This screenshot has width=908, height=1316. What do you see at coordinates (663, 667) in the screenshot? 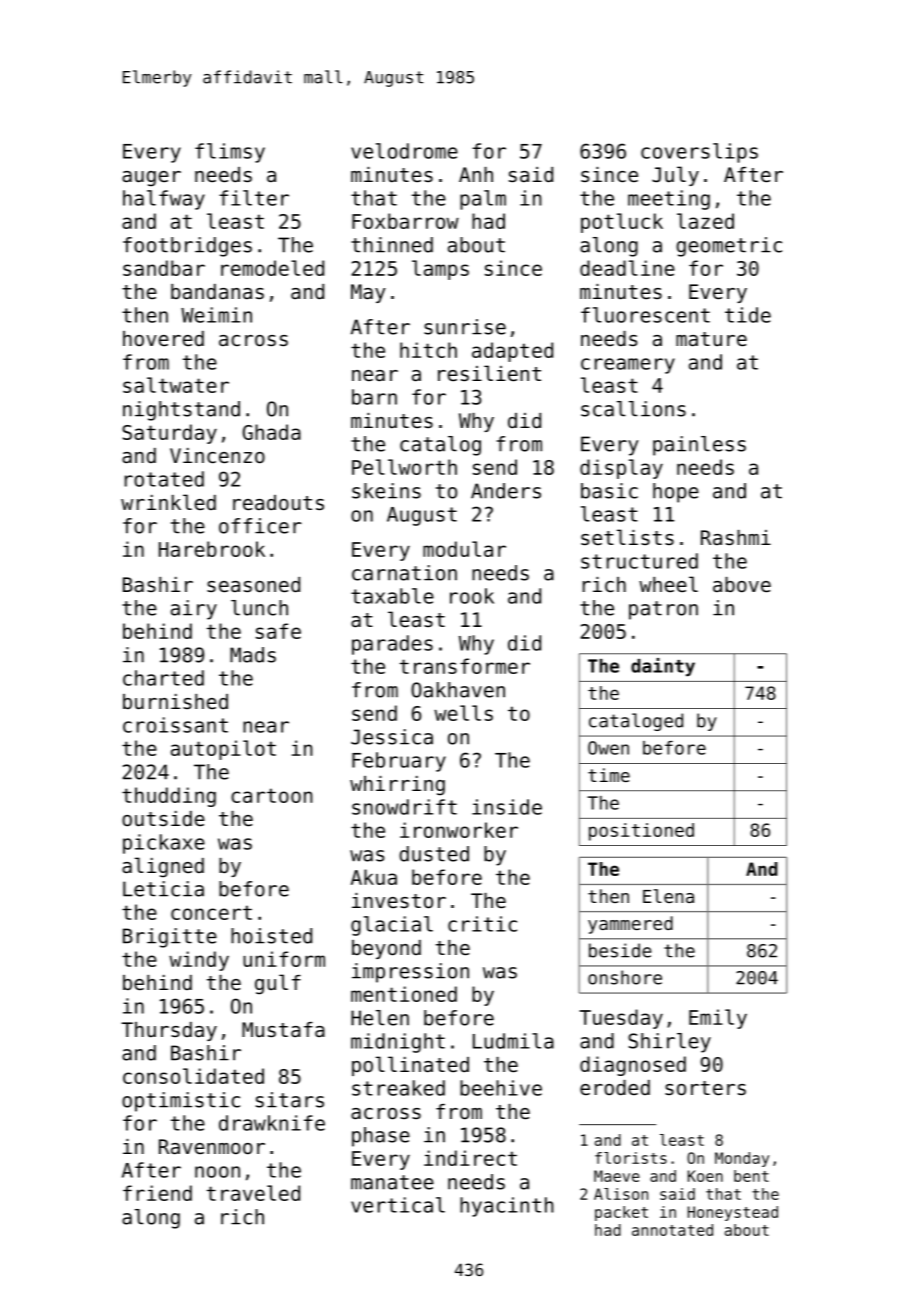
I see `dainty` at bounding box center [663, 667].
